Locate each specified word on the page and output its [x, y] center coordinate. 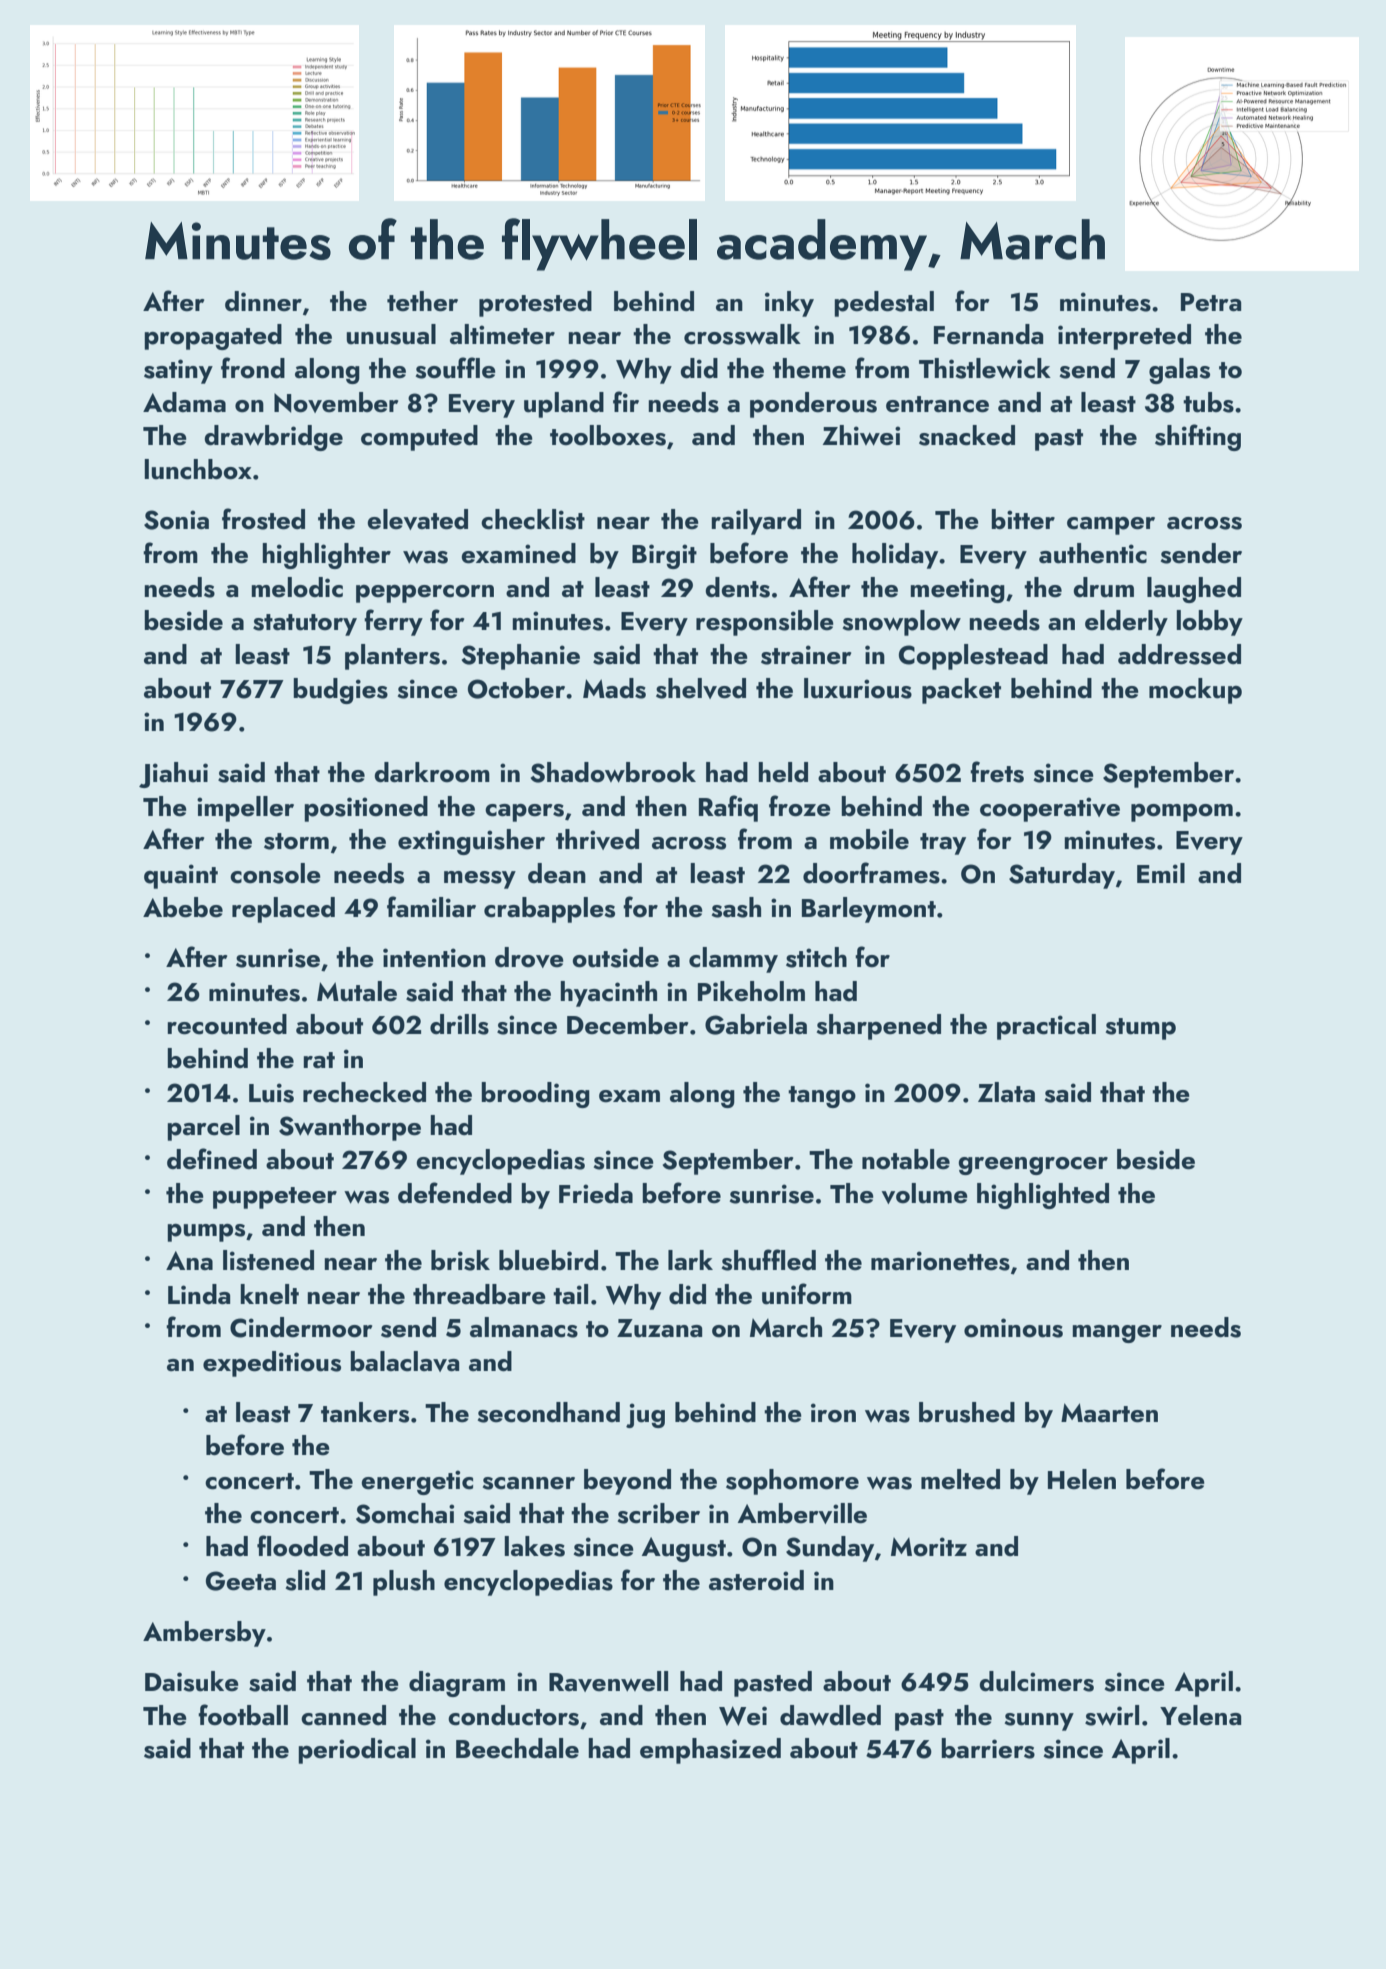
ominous [1013, 1328]
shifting [1198, 437]
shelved [701, 688]
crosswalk [742, 334]
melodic [297, 587]
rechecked [364, 1092]
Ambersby [204, 1634]
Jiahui [173, 775]
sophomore [792, 1482]
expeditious [272, 1364]
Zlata [1006, 1092]
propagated [213, 337]
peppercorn [425, 594]
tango [822, 1097]
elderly [1126, 623]
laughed [1194, 590]
